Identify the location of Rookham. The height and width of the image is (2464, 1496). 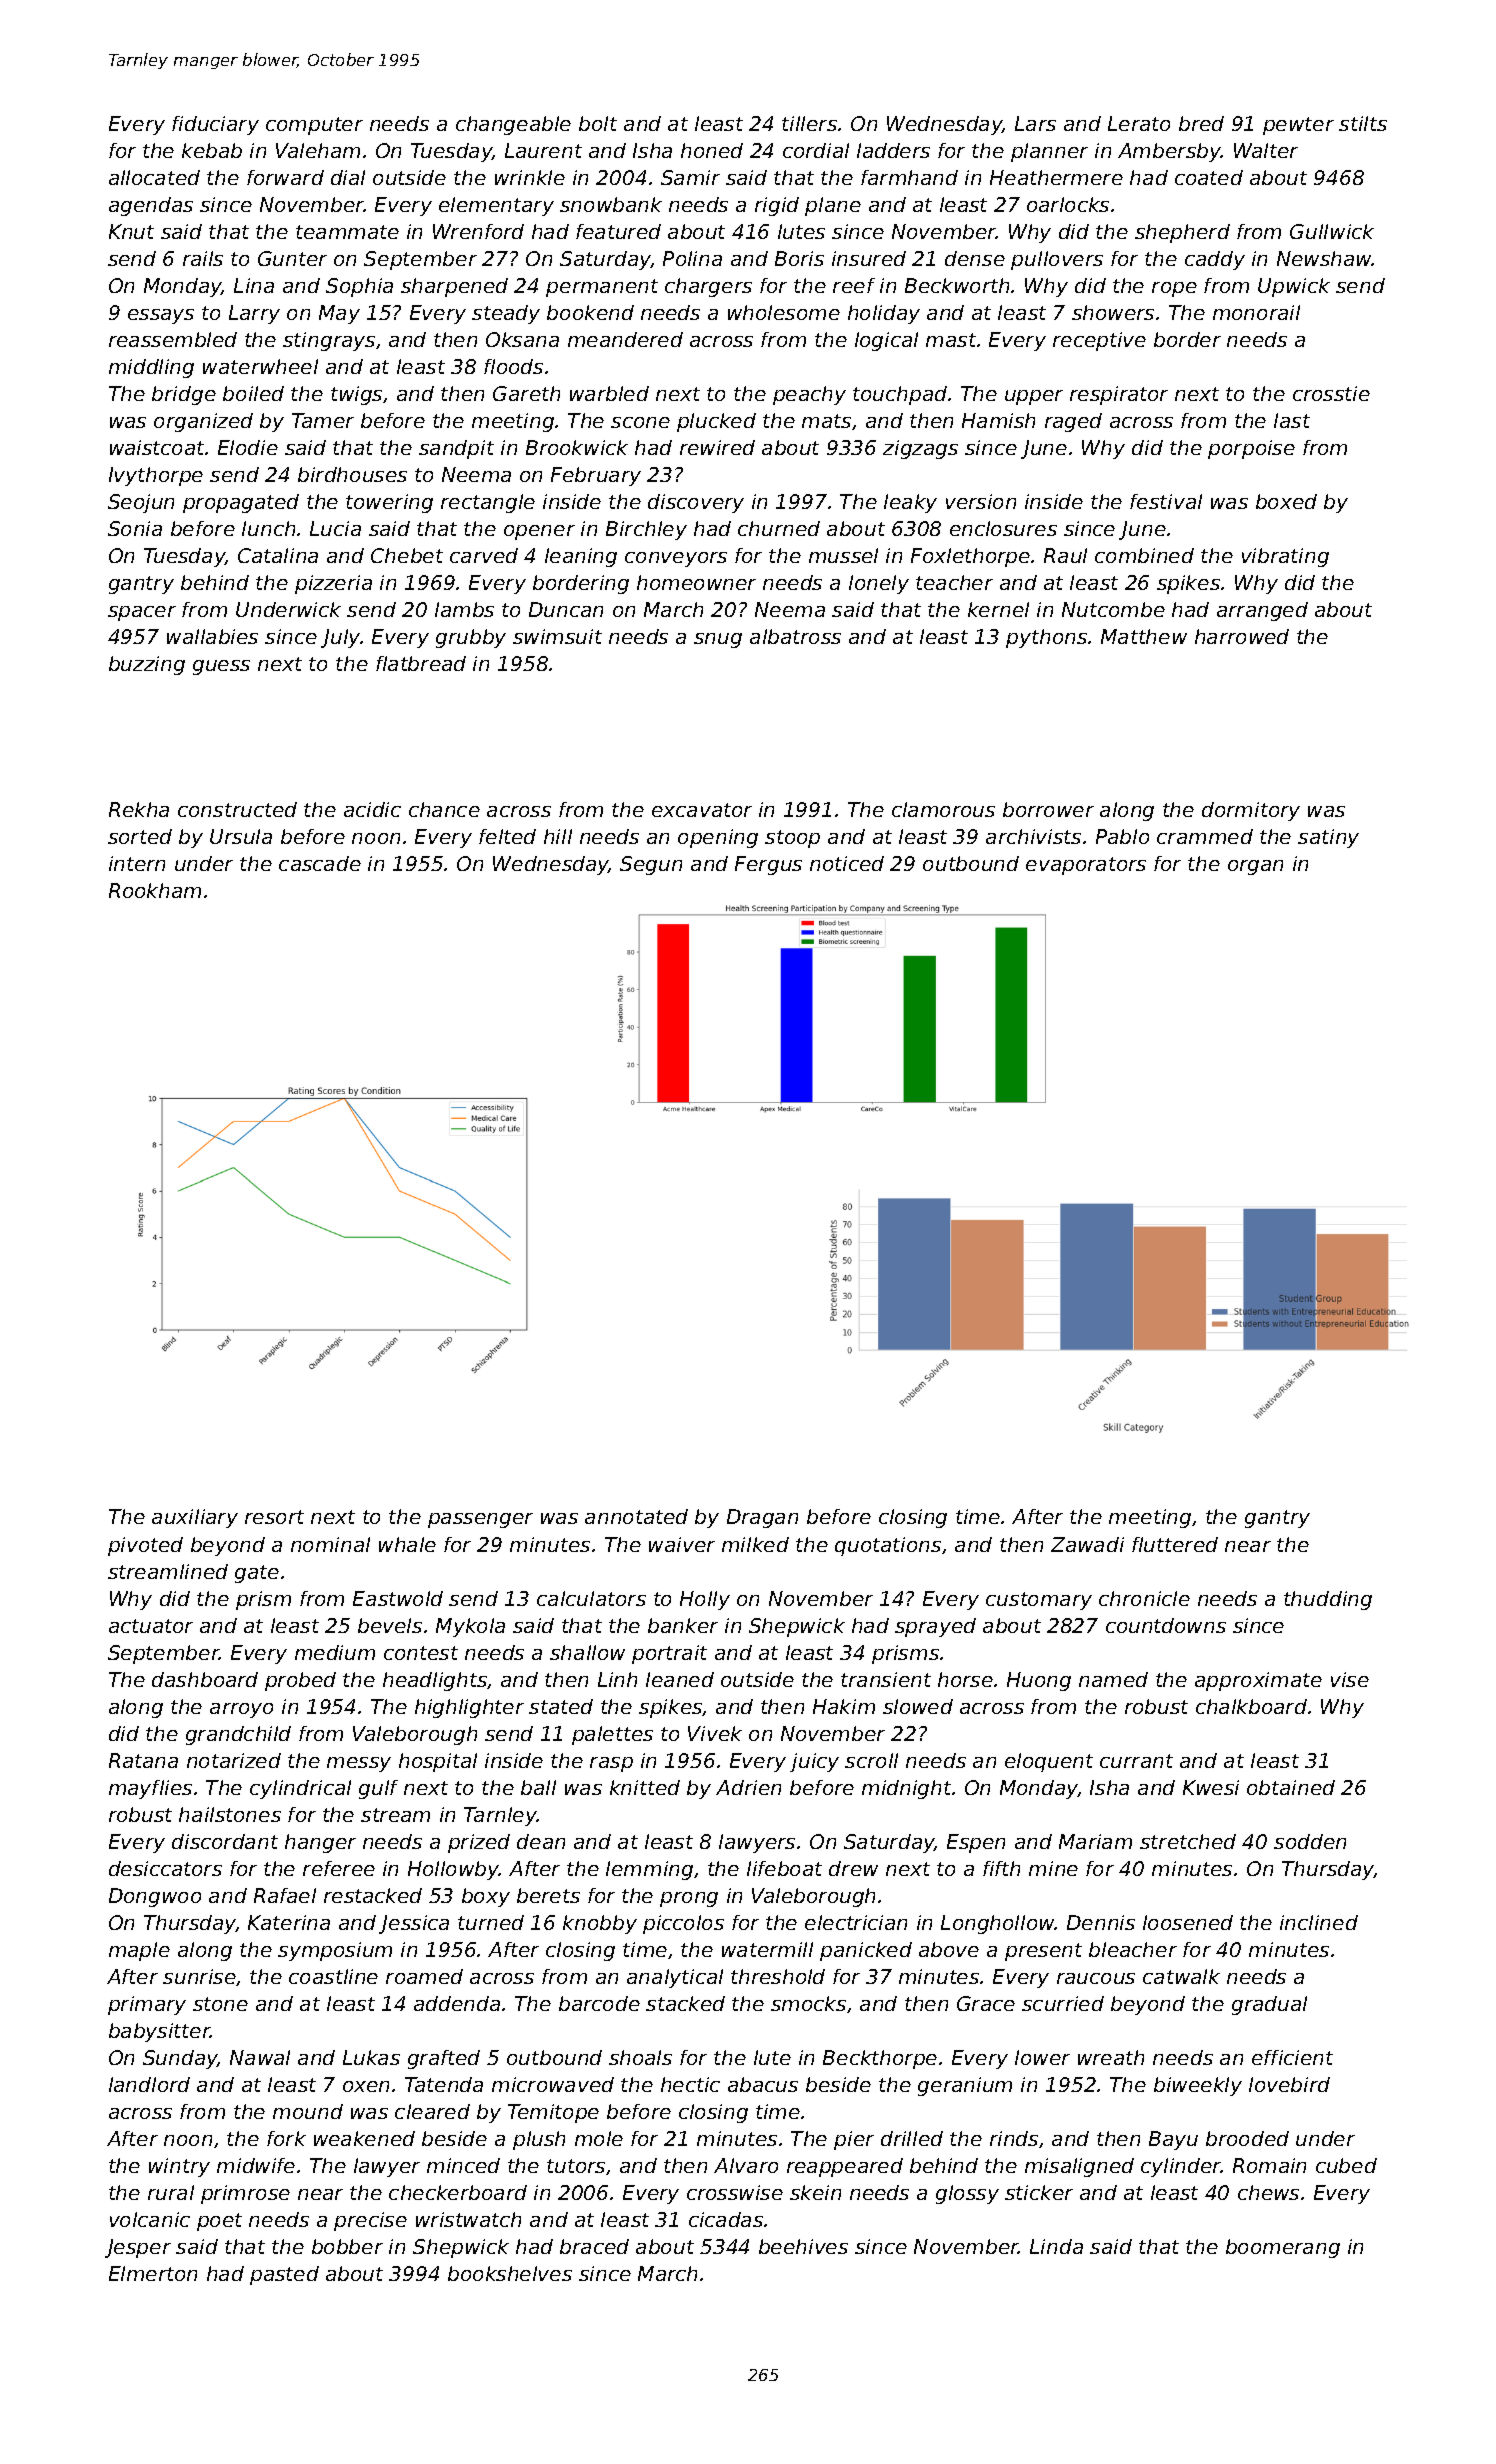
(155, 890).
